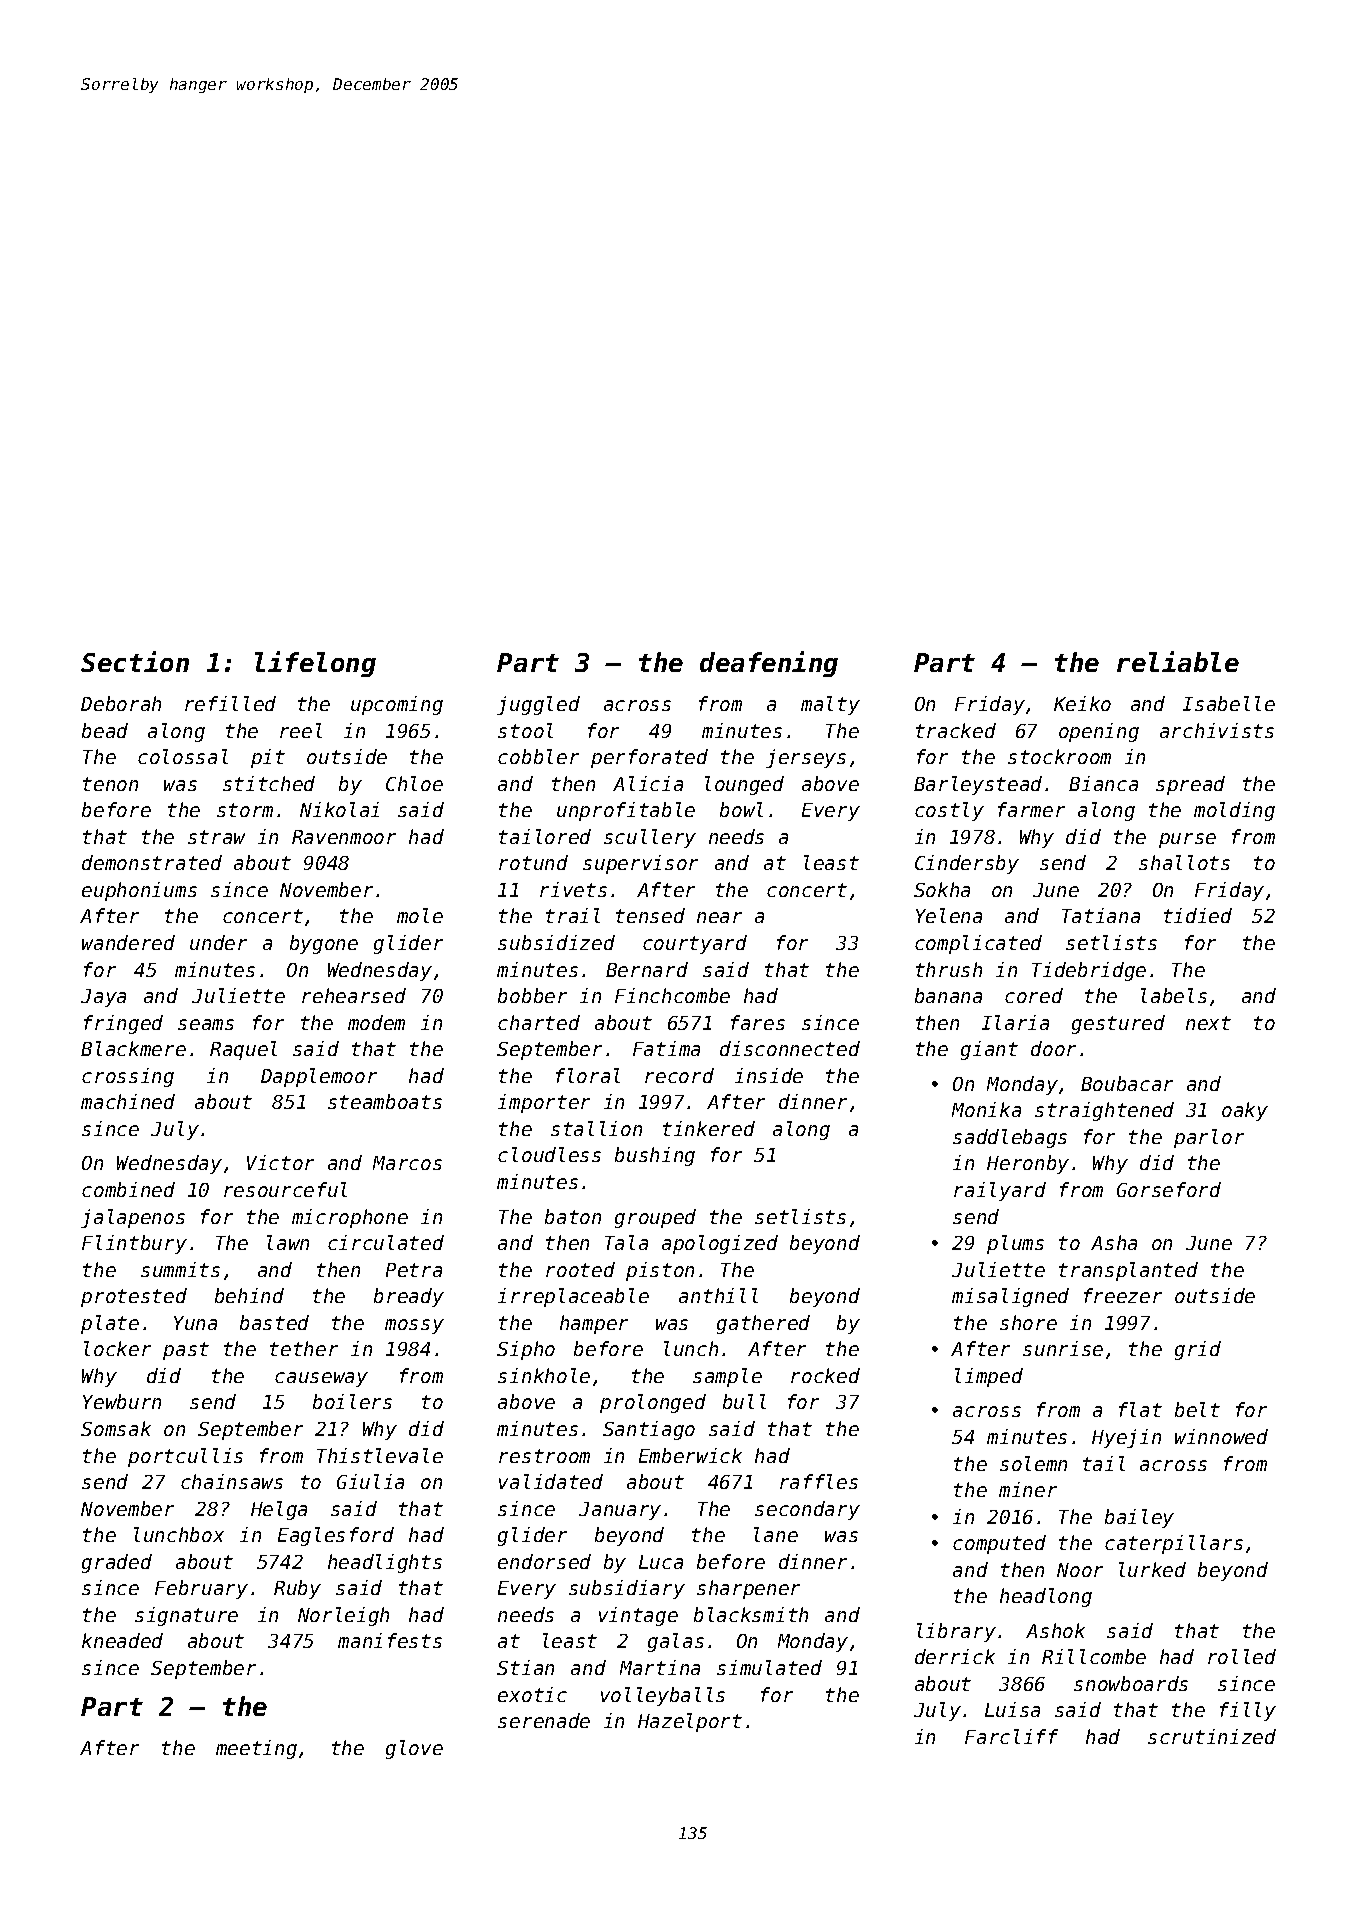  I want to click on caterpillars, so click(1174, 1544).
